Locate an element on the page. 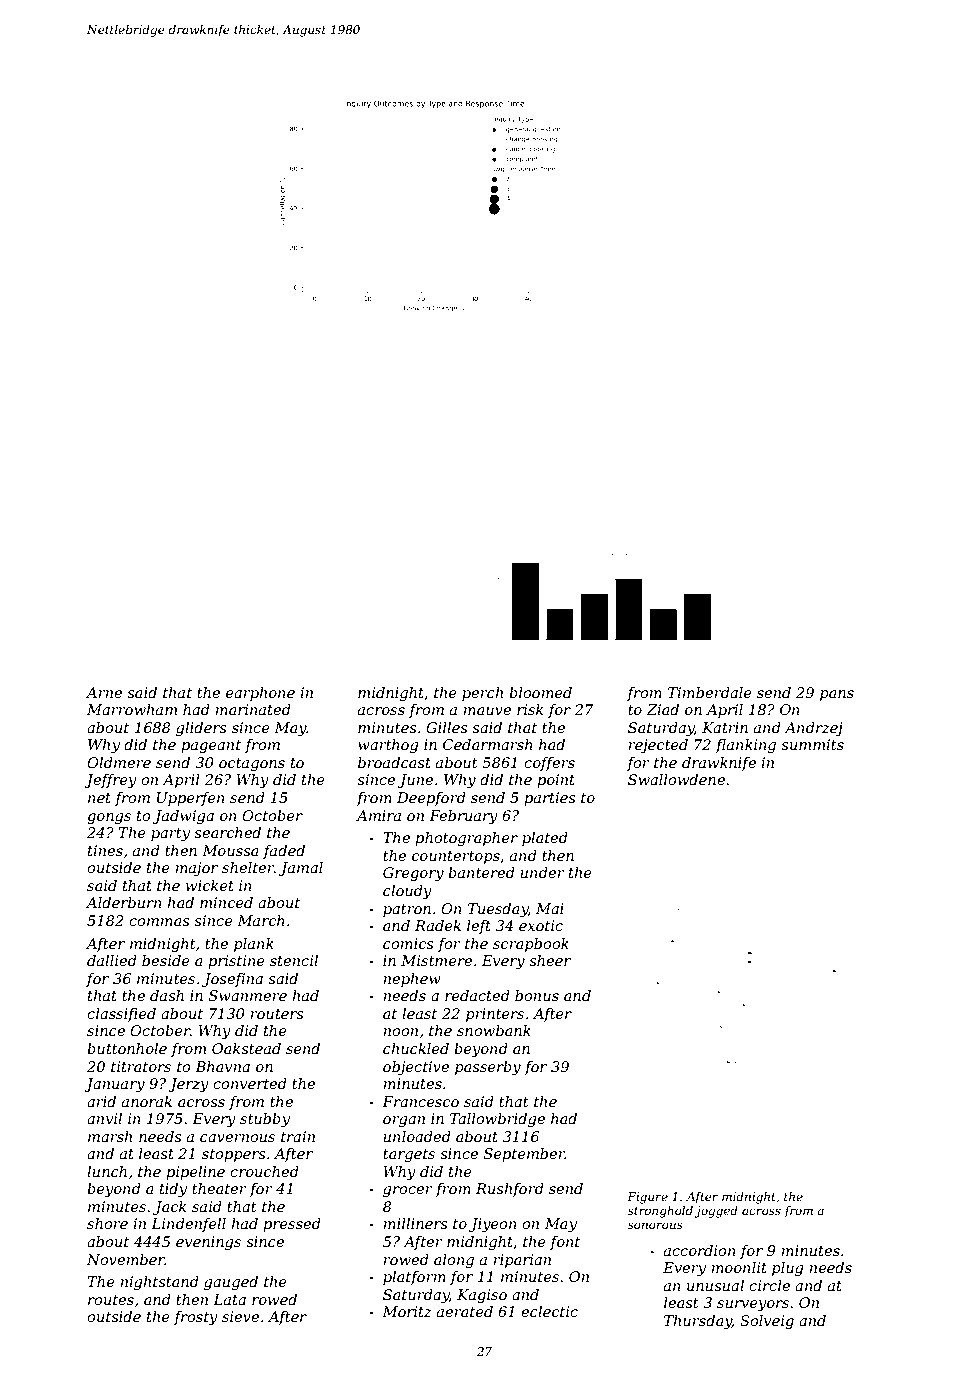 Image resolution: width=954 pixels, height=1382 pixels. Swallowdene is located at coordinates (676, 779).
